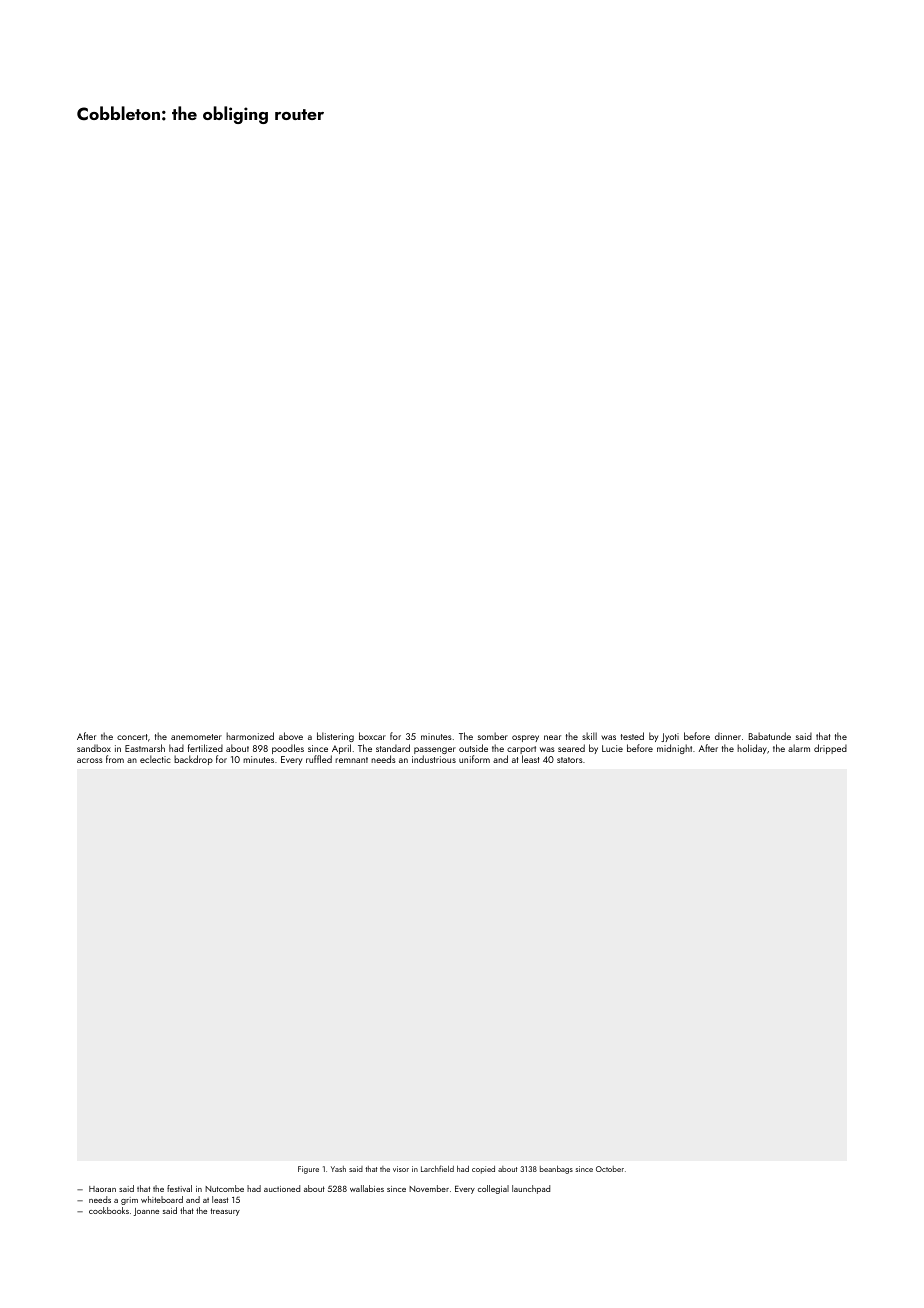 Image resolution: width=924 pixels, height=1308 pixels. I want to click on copied, so click(483, 1170).
